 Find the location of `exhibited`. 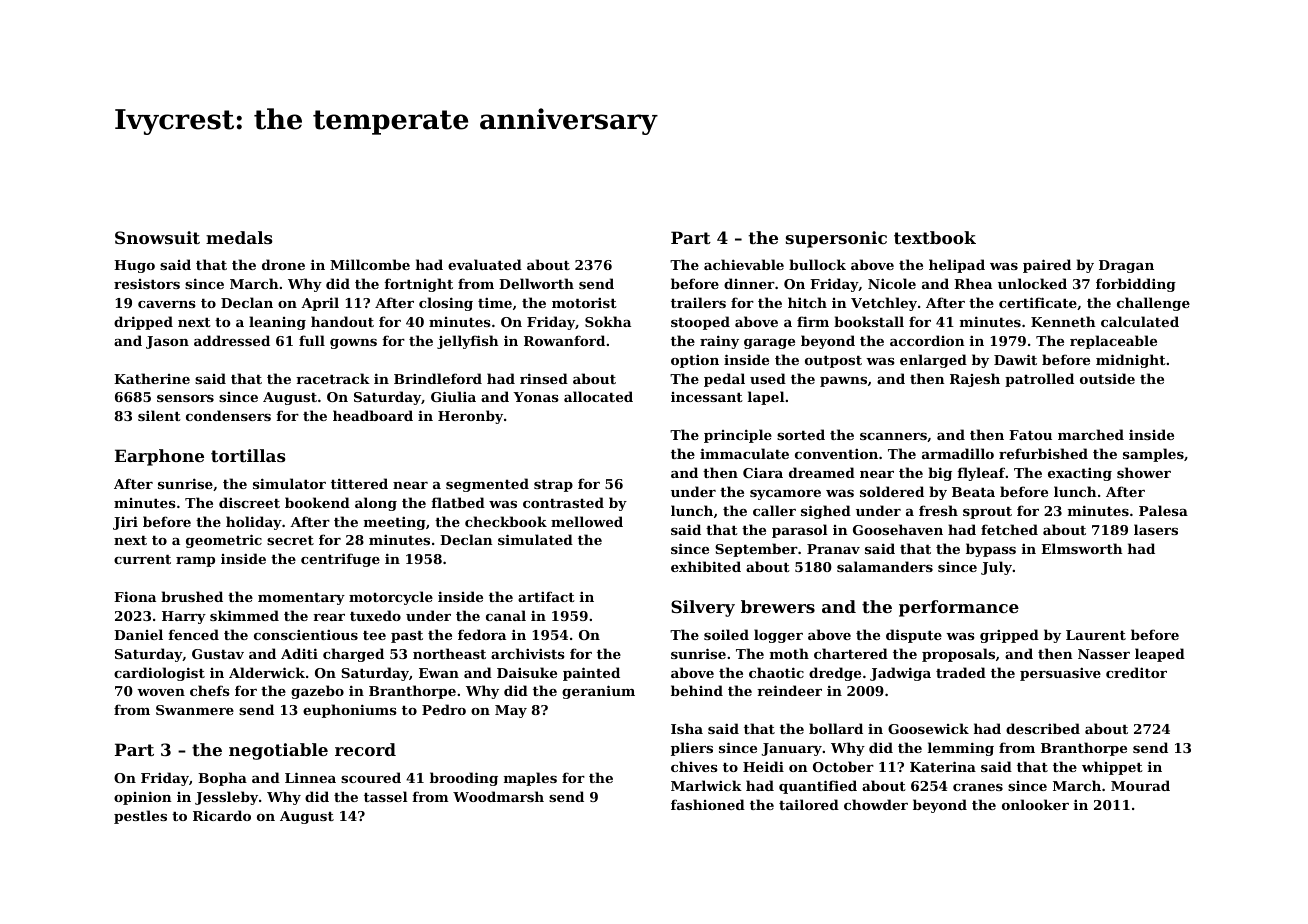

exhibited is located at coordinates (706, 566).
